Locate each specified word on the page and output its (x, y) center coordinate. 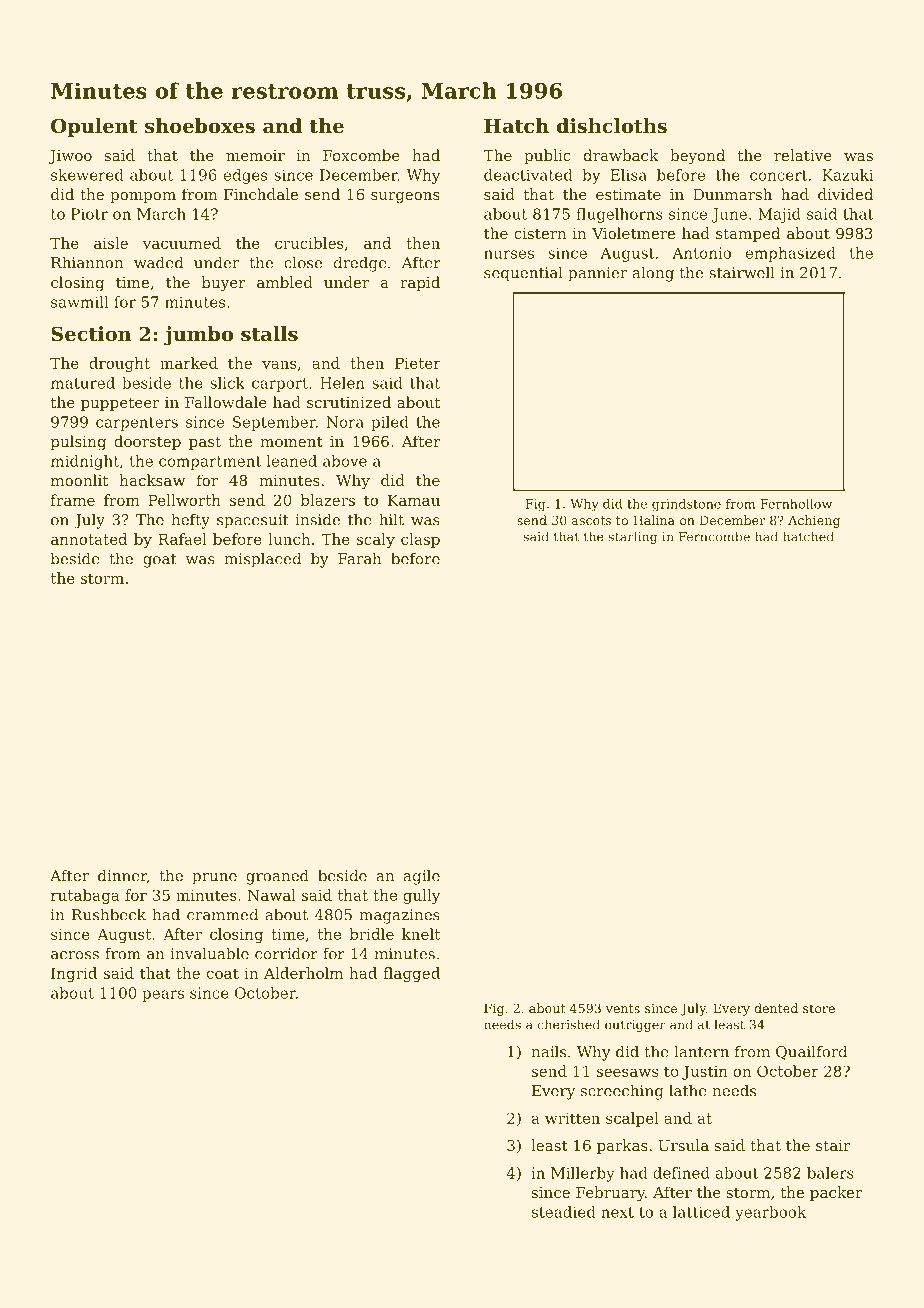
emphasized (790, 254)
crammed (222, 915)
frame (73, 500)
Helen (342, 383)
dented (776, 1008)
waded (159, 263)
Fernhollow (796, 504)
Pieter (418, 363)
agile (422, 877)
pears (163, 996)
